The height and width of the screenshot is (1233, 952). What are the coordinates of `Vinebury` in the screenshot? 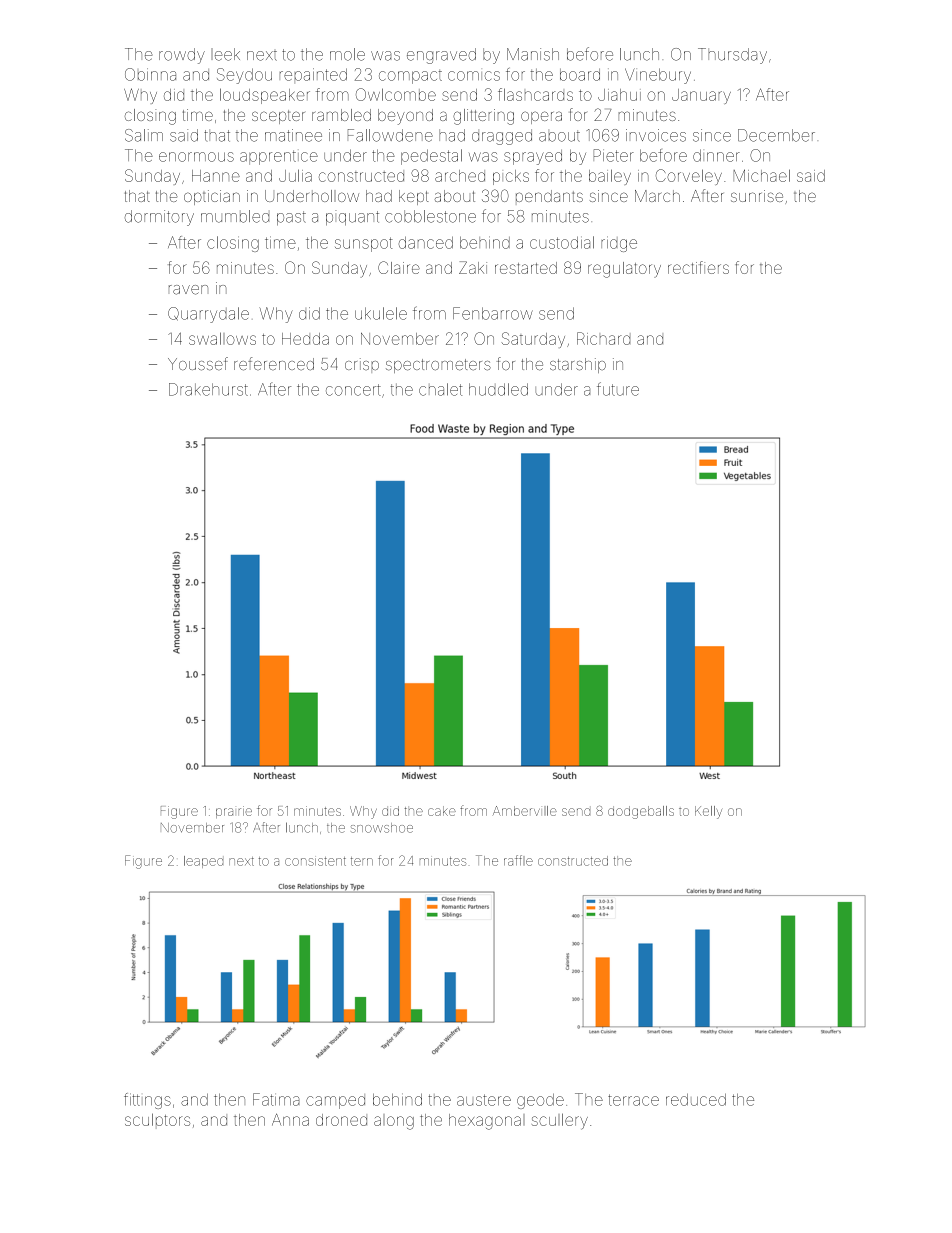 It's located at (658, 76).
